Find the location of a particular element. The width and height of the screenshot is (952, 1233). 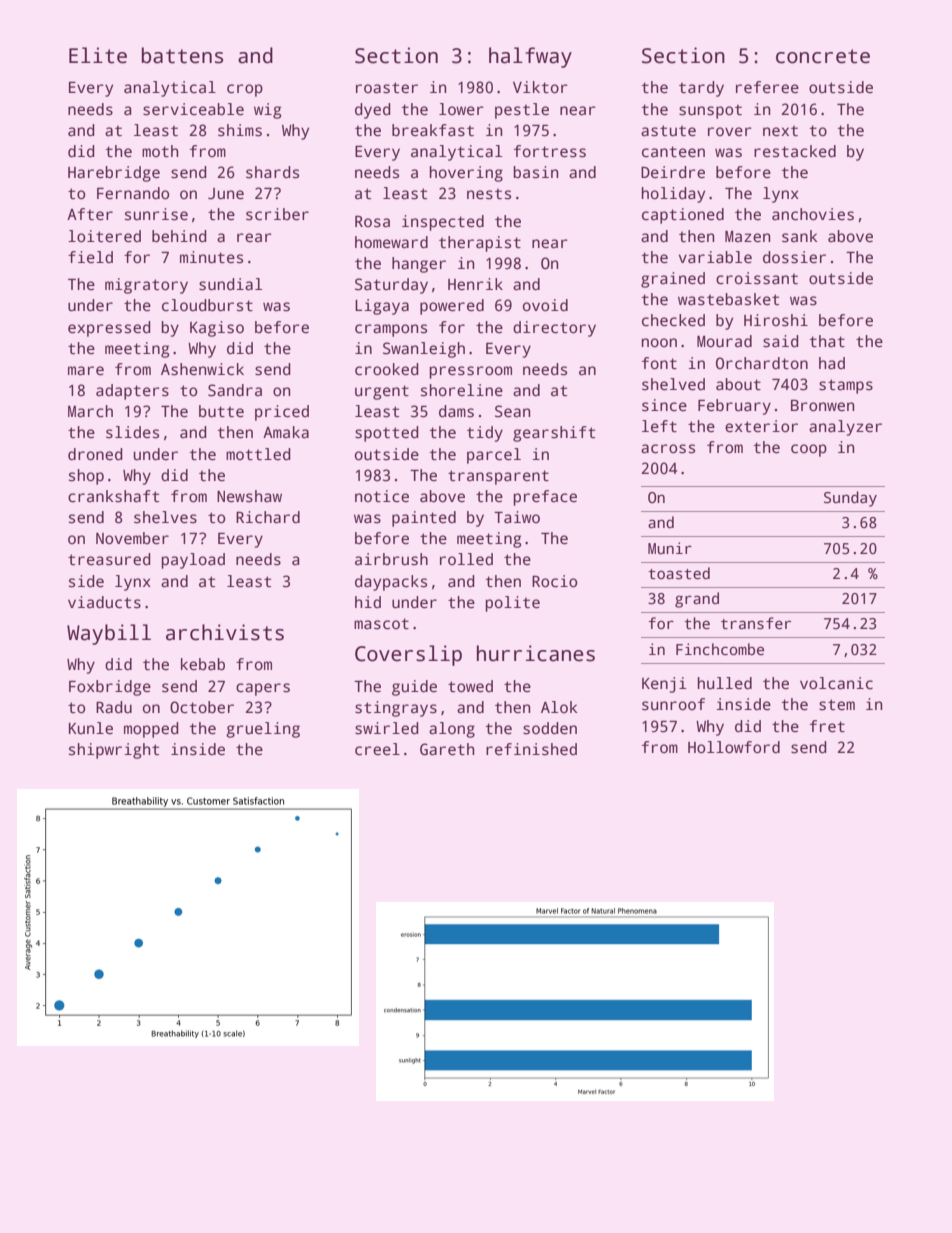

moth is located at coordinates (160, 151).
